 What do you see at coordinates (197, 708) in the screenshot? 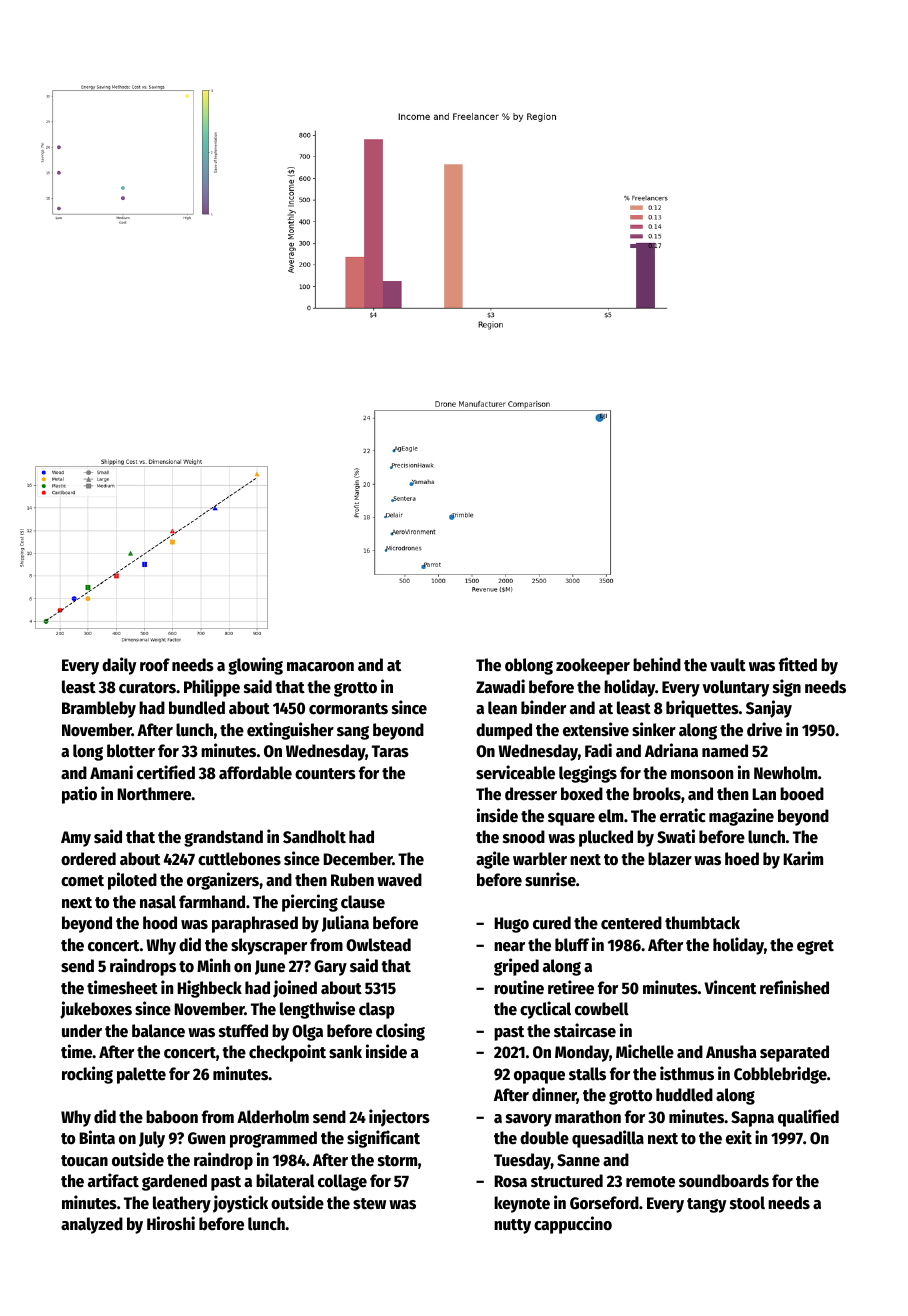
I see `bundled` at bounding box center [197, 708].
